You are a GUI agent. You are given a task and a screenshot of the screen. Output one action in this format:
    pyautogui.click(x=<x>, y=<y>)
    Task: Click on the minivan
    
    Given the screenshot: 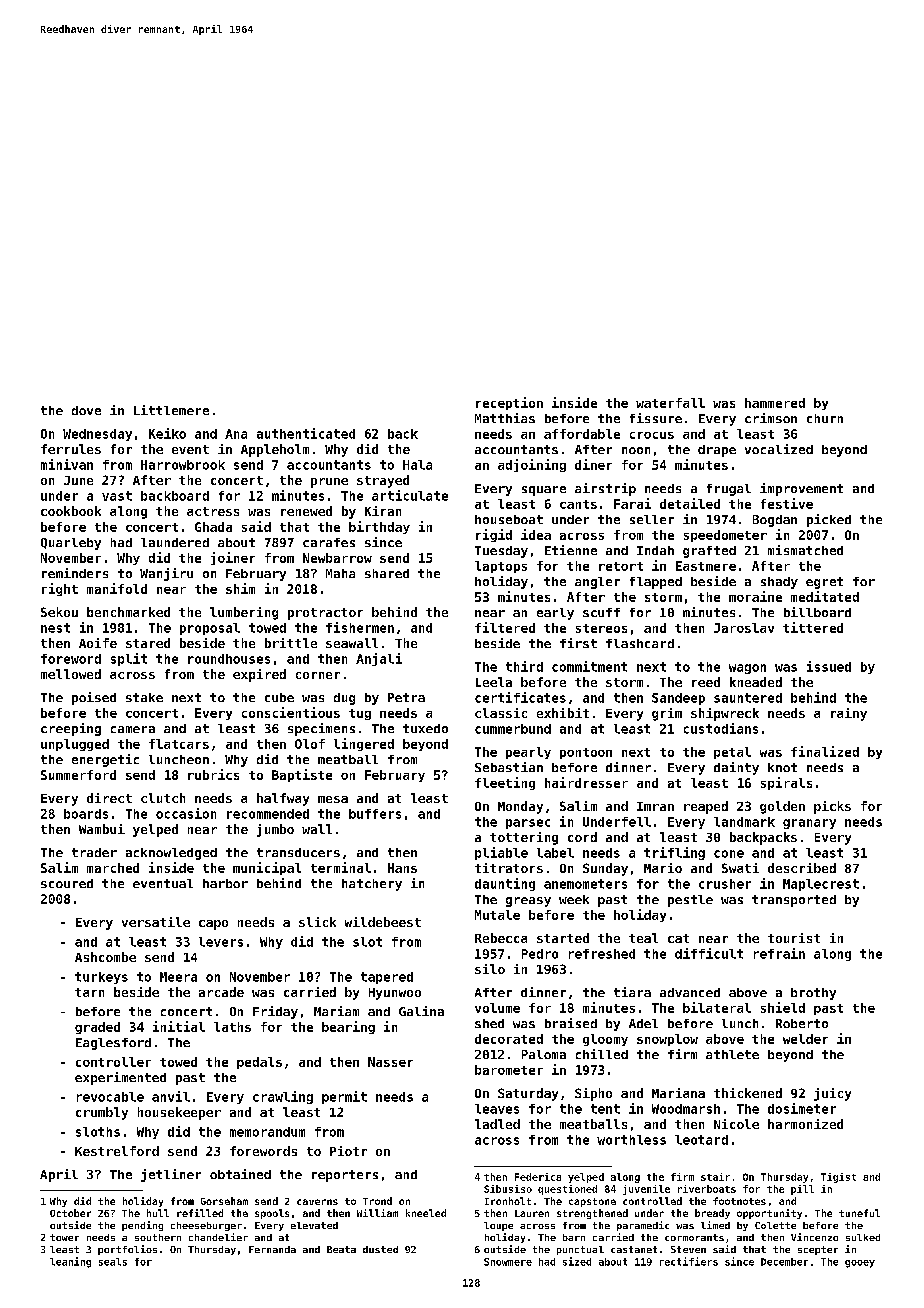 What is the action you would take?
    pyautogui.click(x=67, y=464)
